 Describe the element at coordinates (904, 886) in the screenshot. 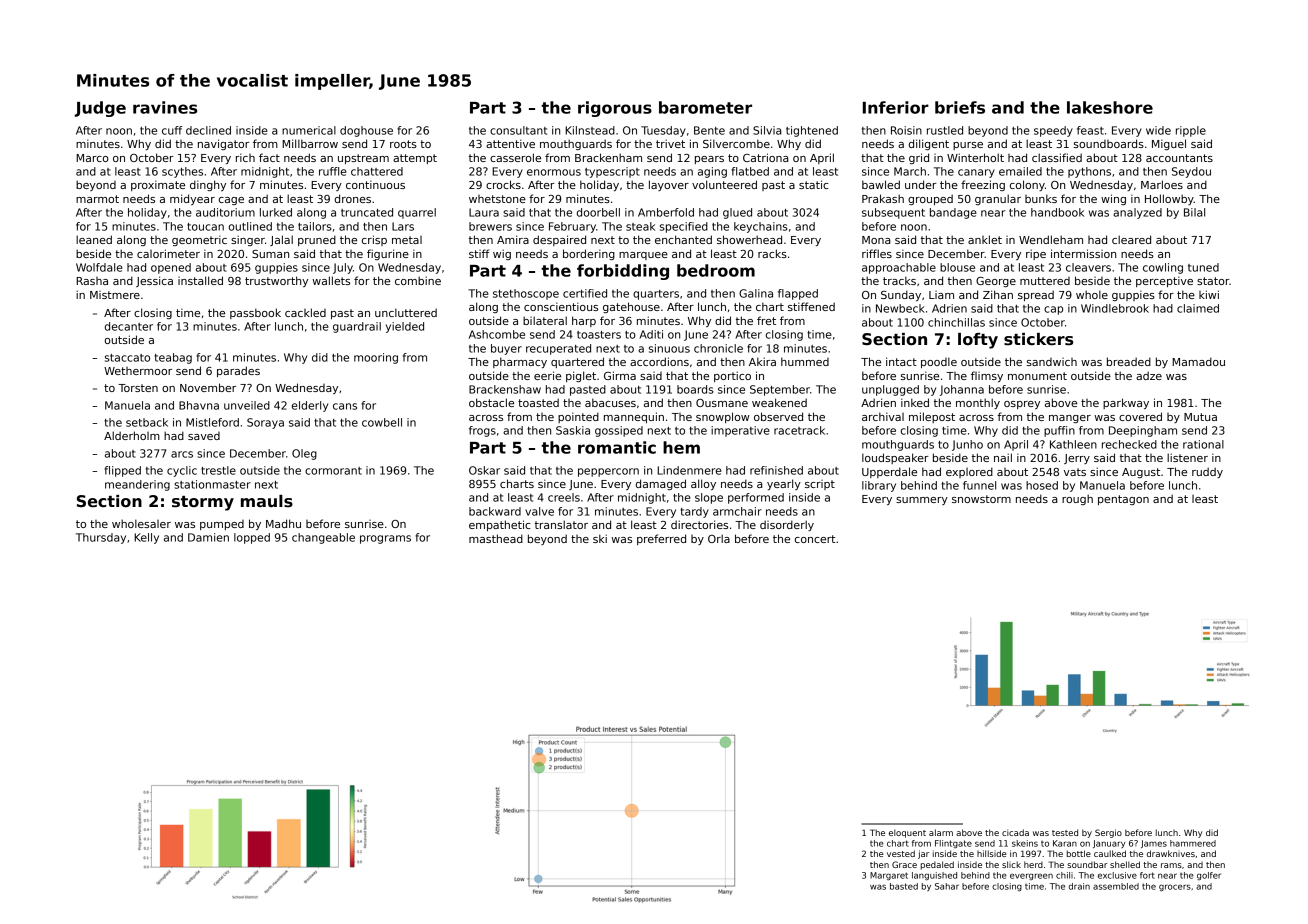

I see `basted` at that location.
